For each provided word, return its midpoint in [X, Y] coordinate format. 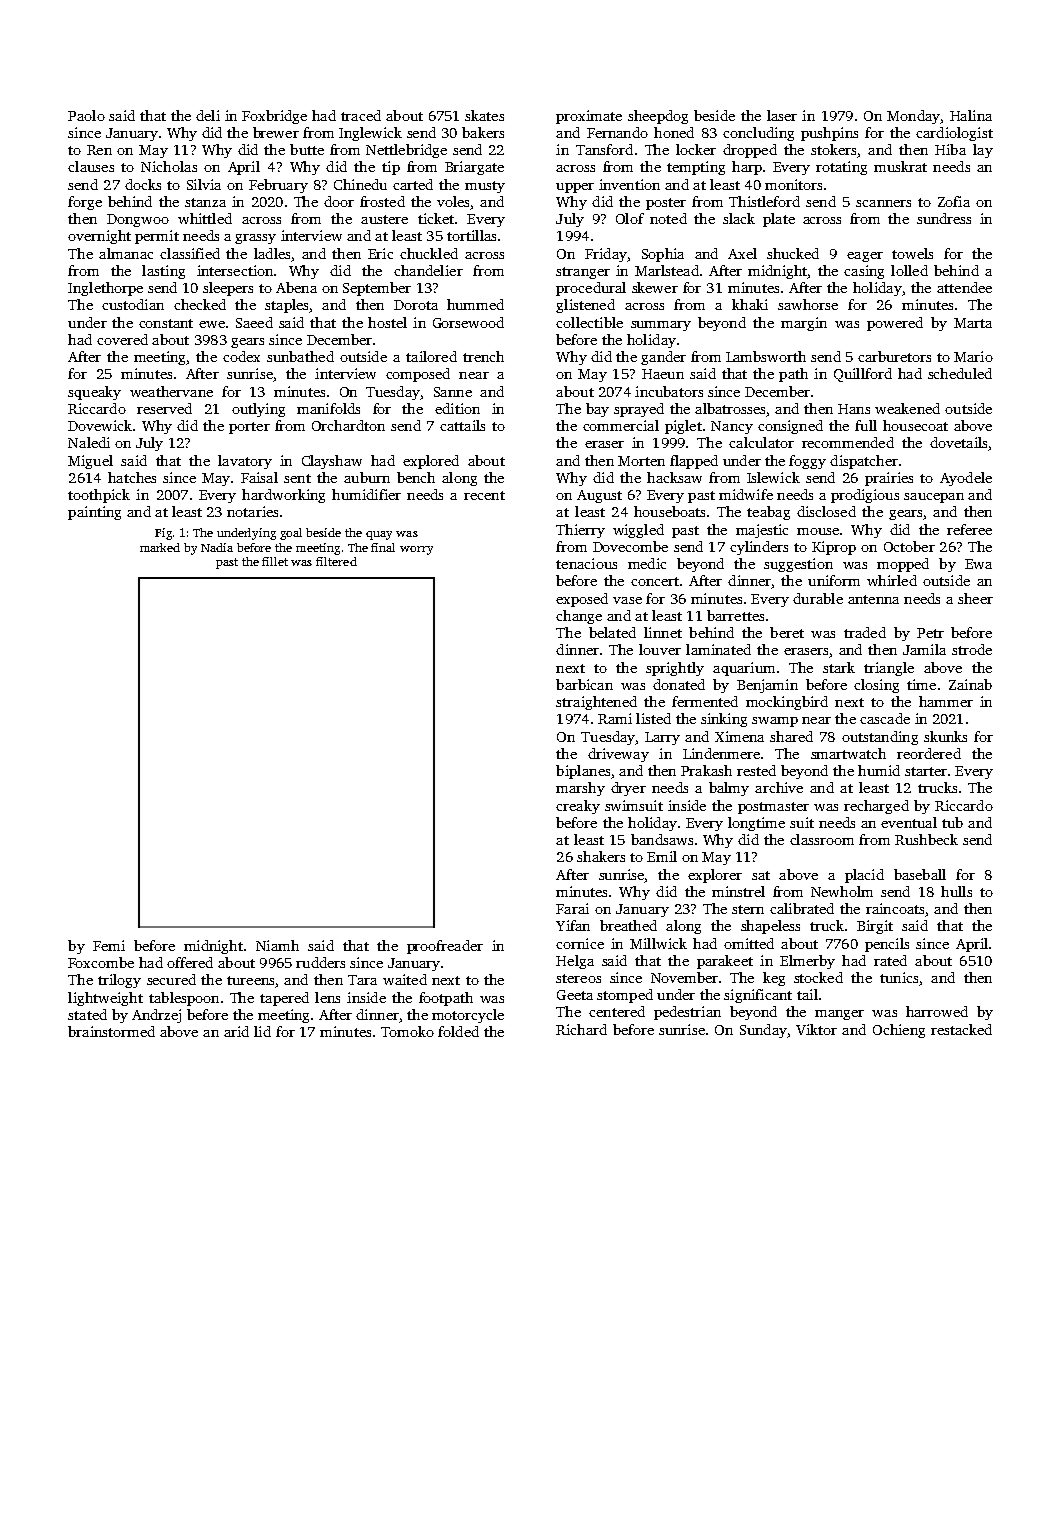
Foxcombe [101, 962]
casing [864, 272]
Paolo [86, 115]
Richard [581, 1029]
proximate [589, 117]
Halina [971, 115]
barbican [584, 684]
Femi [109, 945]
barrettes [735, 615]
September [377, 289]
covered [122, 339]
